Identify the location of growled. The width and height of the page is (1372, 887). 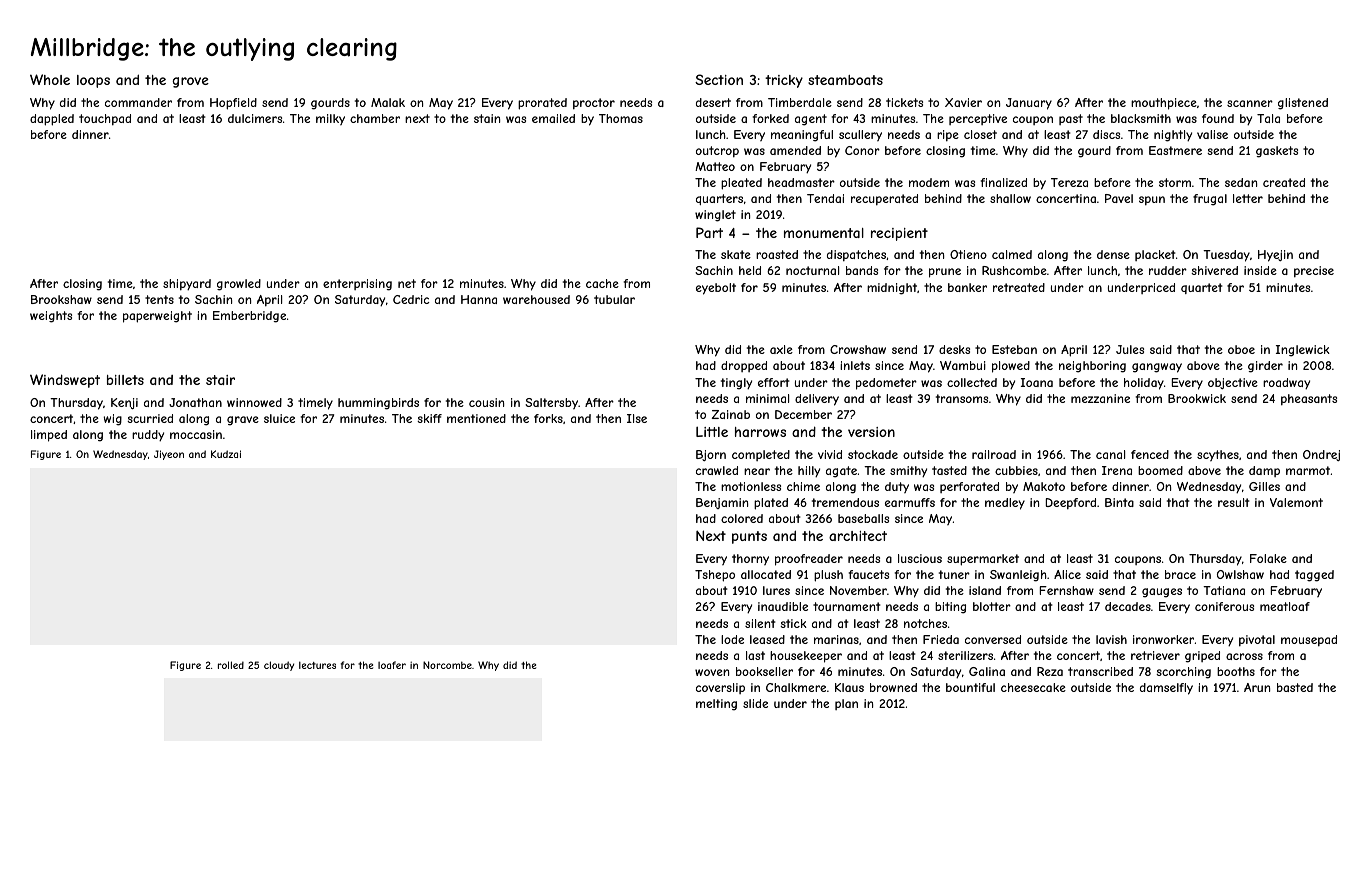
(239, 285).
